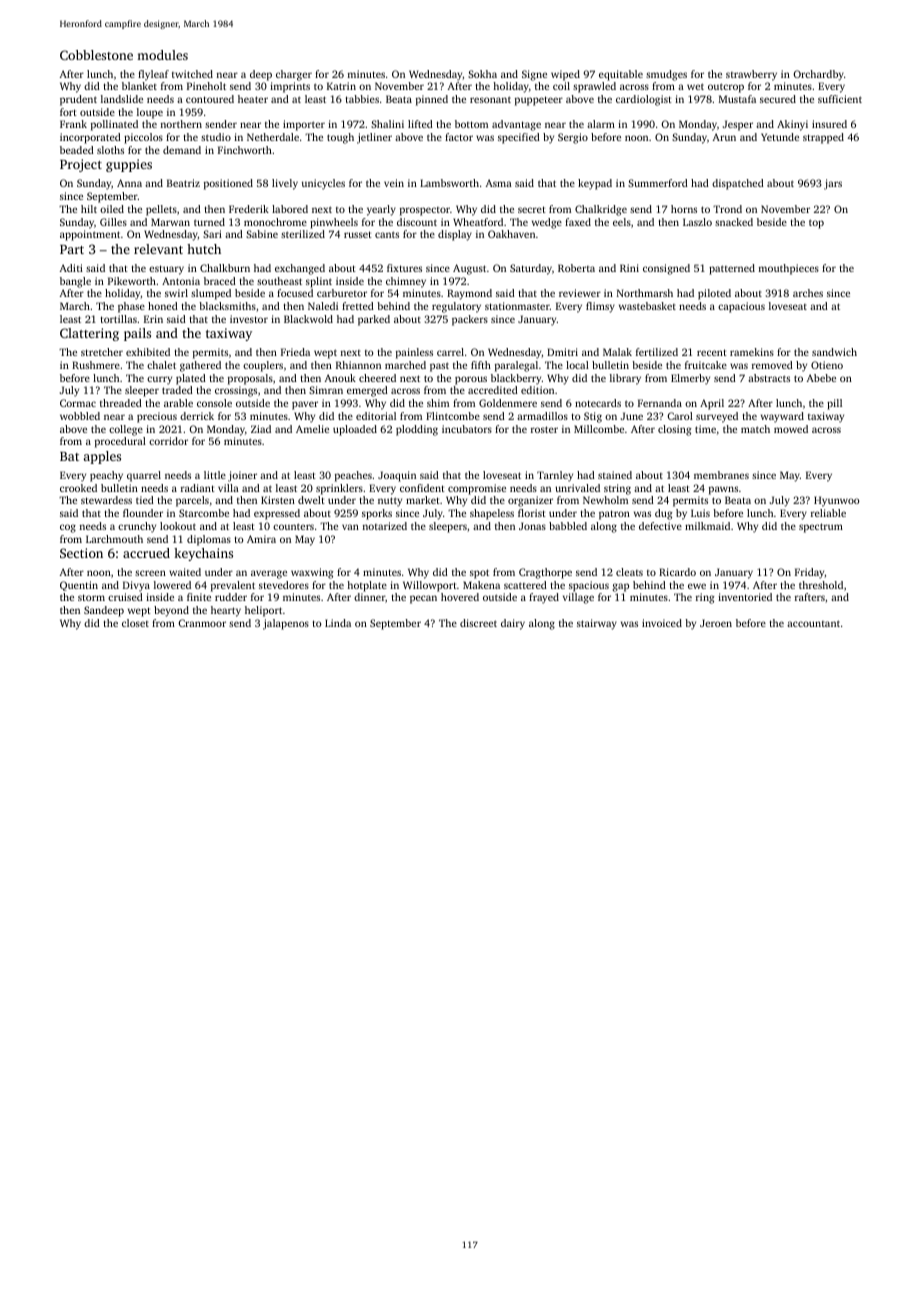 This screenshot has height=1308, width=924. What do you see at coordinates (233, 586) in the screenshot?
I see `prevalent` at bounding box center [233, 586].
